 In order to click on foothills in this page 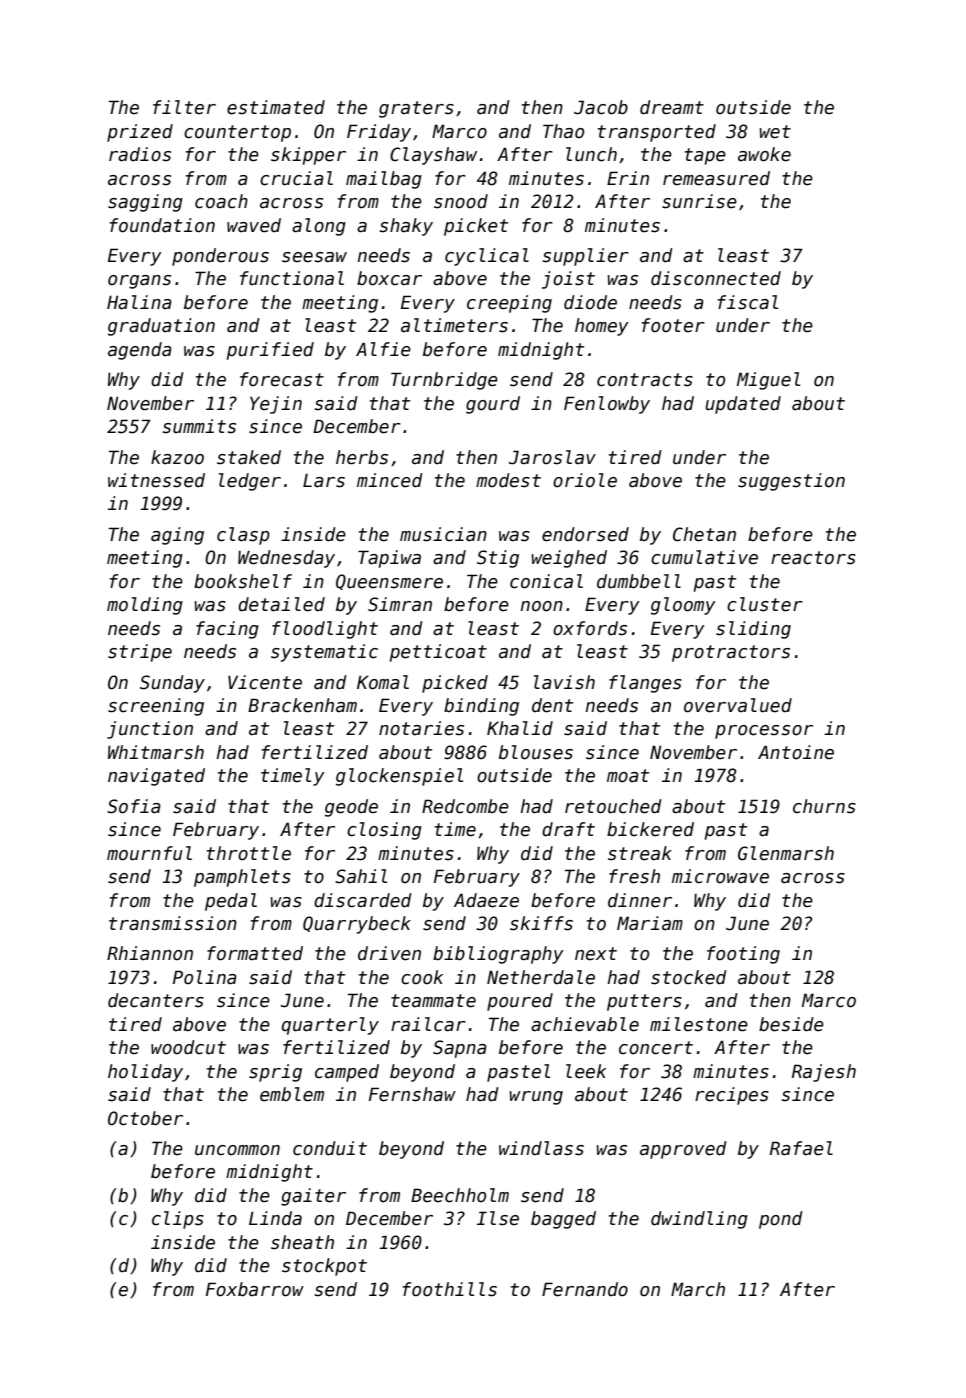, I will do `click(450, 1289)`.
